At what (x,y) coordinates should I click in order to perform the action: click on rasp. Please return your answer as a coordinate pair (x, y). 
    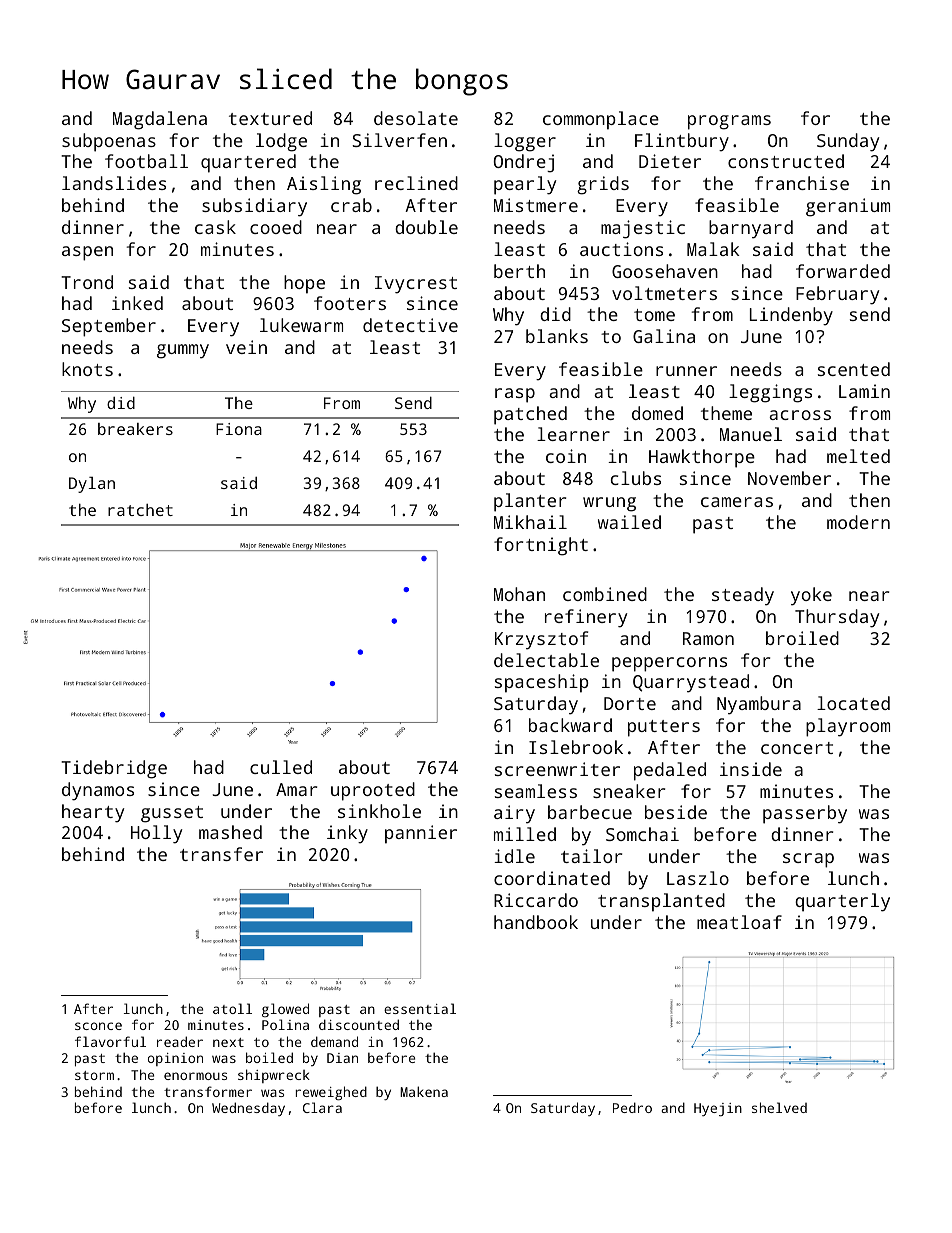
    Looking at the image, I should click on (515, 395).
